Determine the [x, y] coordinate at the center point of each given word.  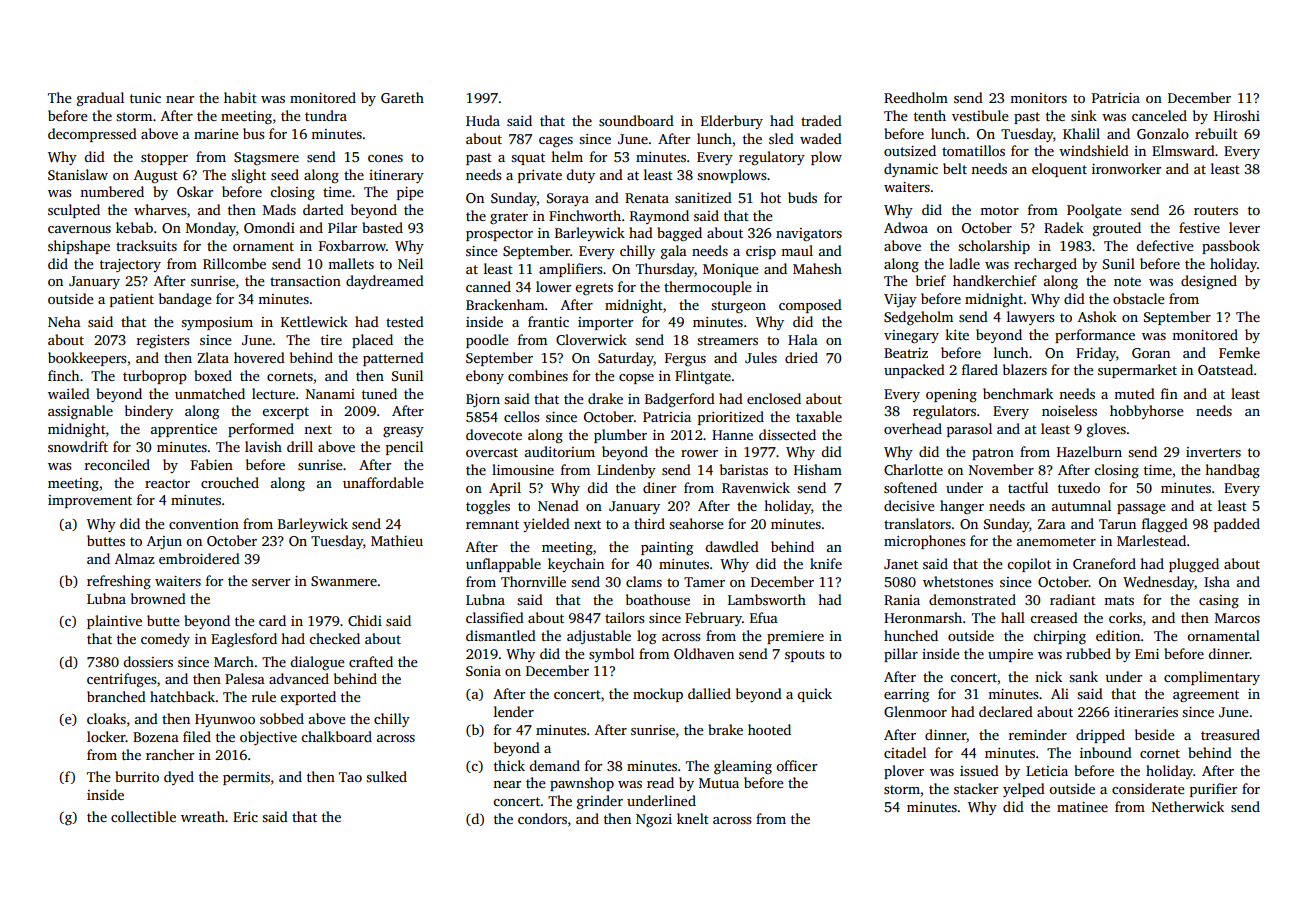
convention [204, 524]
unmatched [210, 393]
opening [951, 396]
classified [495, 617]
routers [1216, 210]
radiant [1073, 599]
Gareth [402, 97]
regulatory [772, 158]
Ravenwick [756, 487]
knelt [693, 818]
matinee [1082, 807]
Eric [245, 817]
